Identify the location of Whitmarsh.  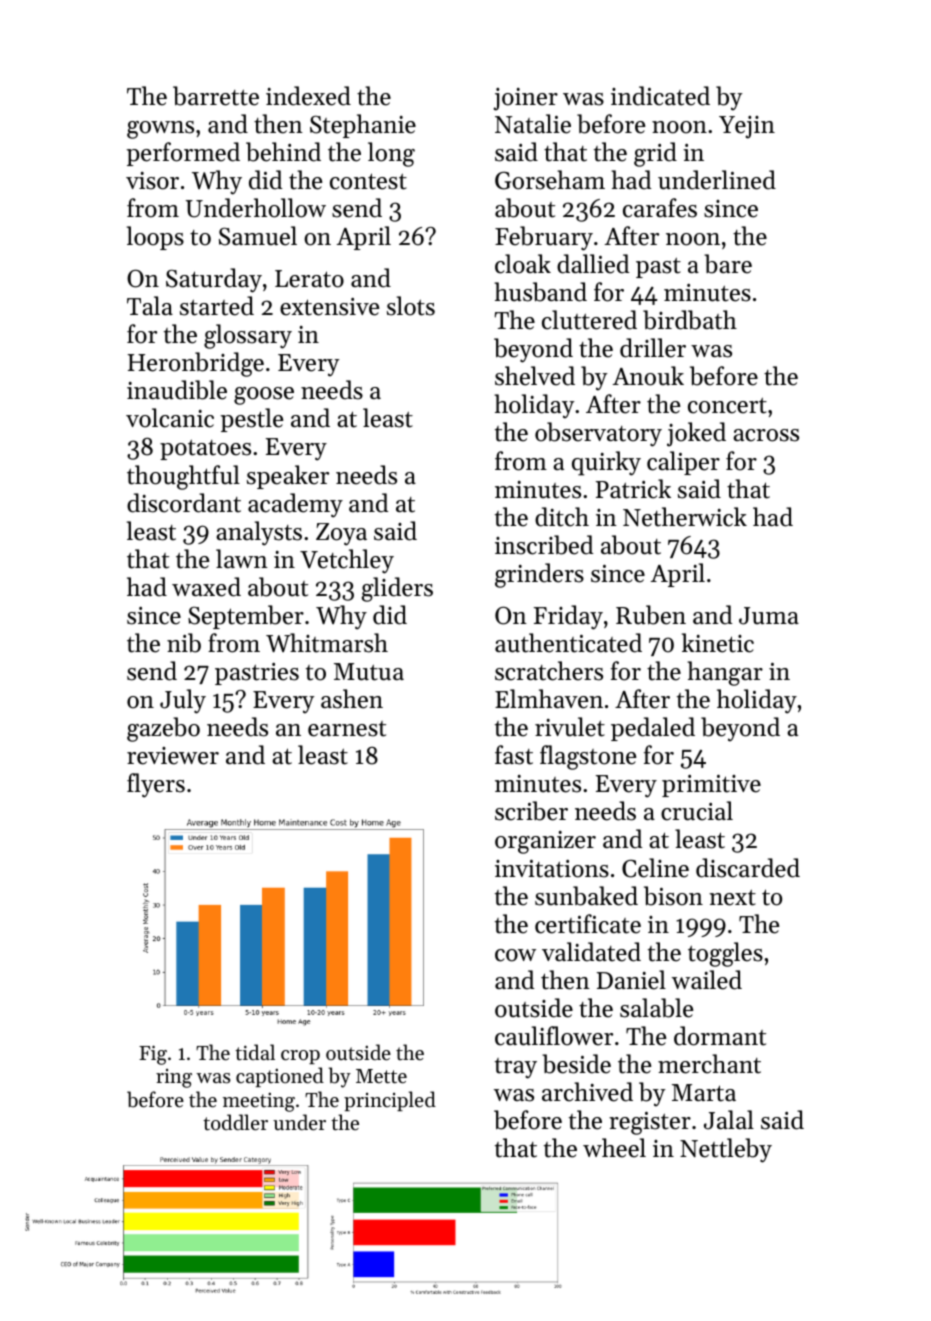
(327, 643).
